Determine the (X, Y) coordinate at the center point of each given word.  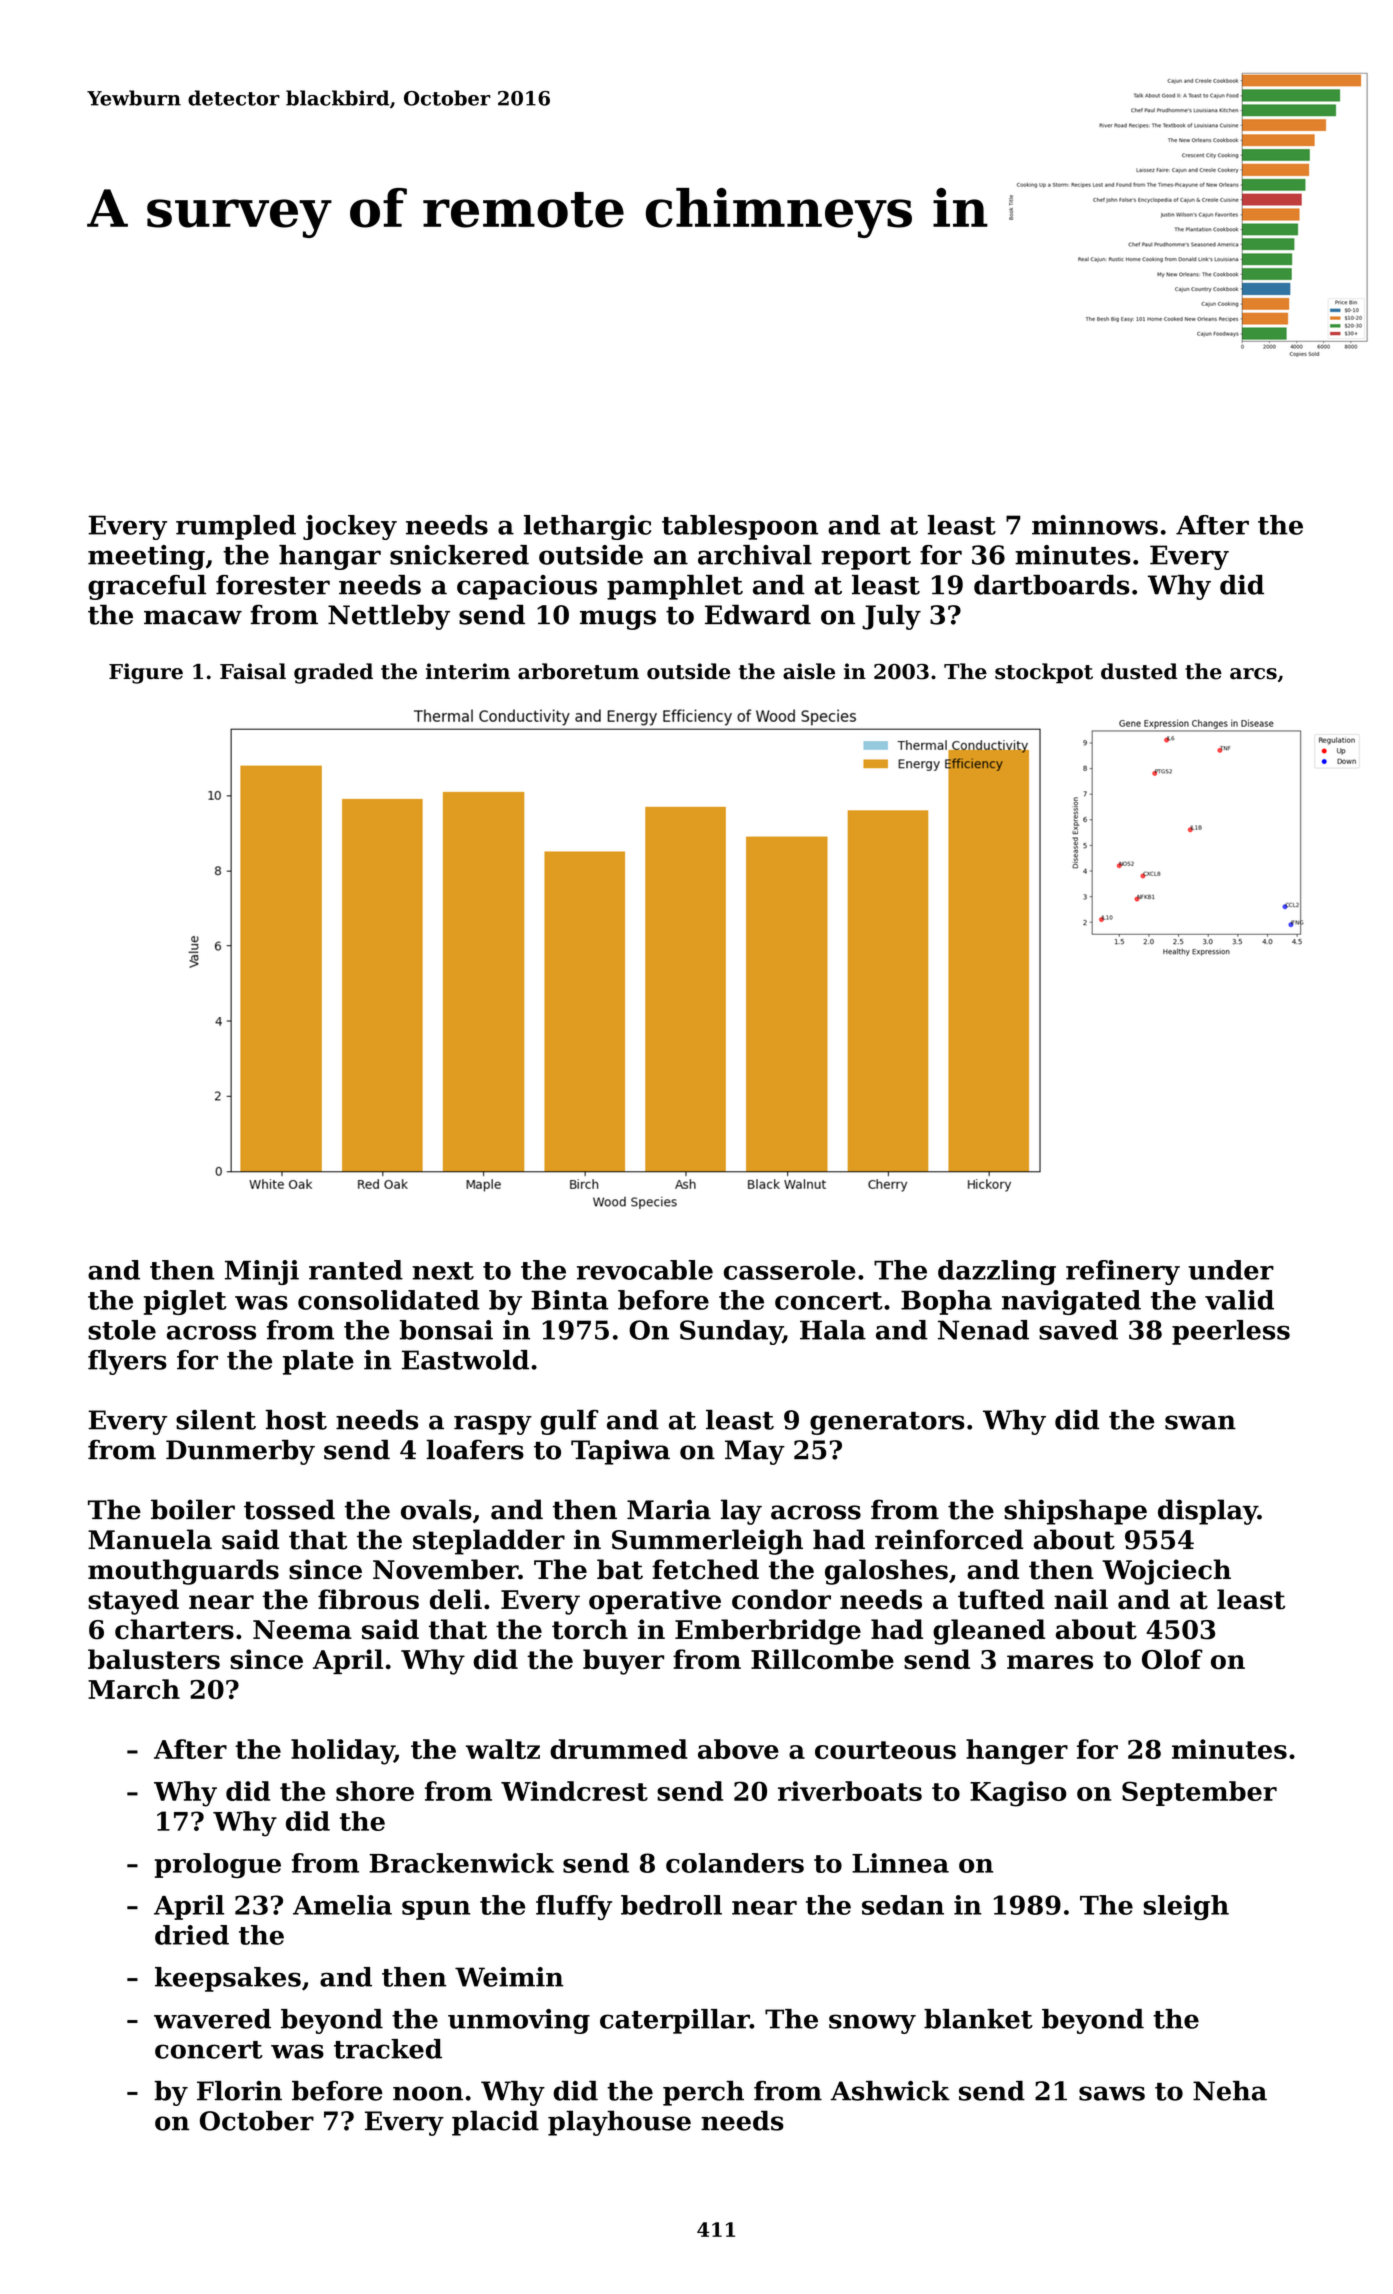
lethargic (587, 527)
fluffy (574, 1907)
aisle (809, 671)
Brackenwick (461, 1863)
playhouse (619, 2123)
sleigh (1186, 1907)
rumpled (236, 527)
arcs (1253, 674)
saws (1112, 2093)
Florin (239, 2091)
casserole (790, 1270)
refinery (1123, 1272)
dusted (1139, 671)
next (443, 1271)
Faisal (253, 671)
